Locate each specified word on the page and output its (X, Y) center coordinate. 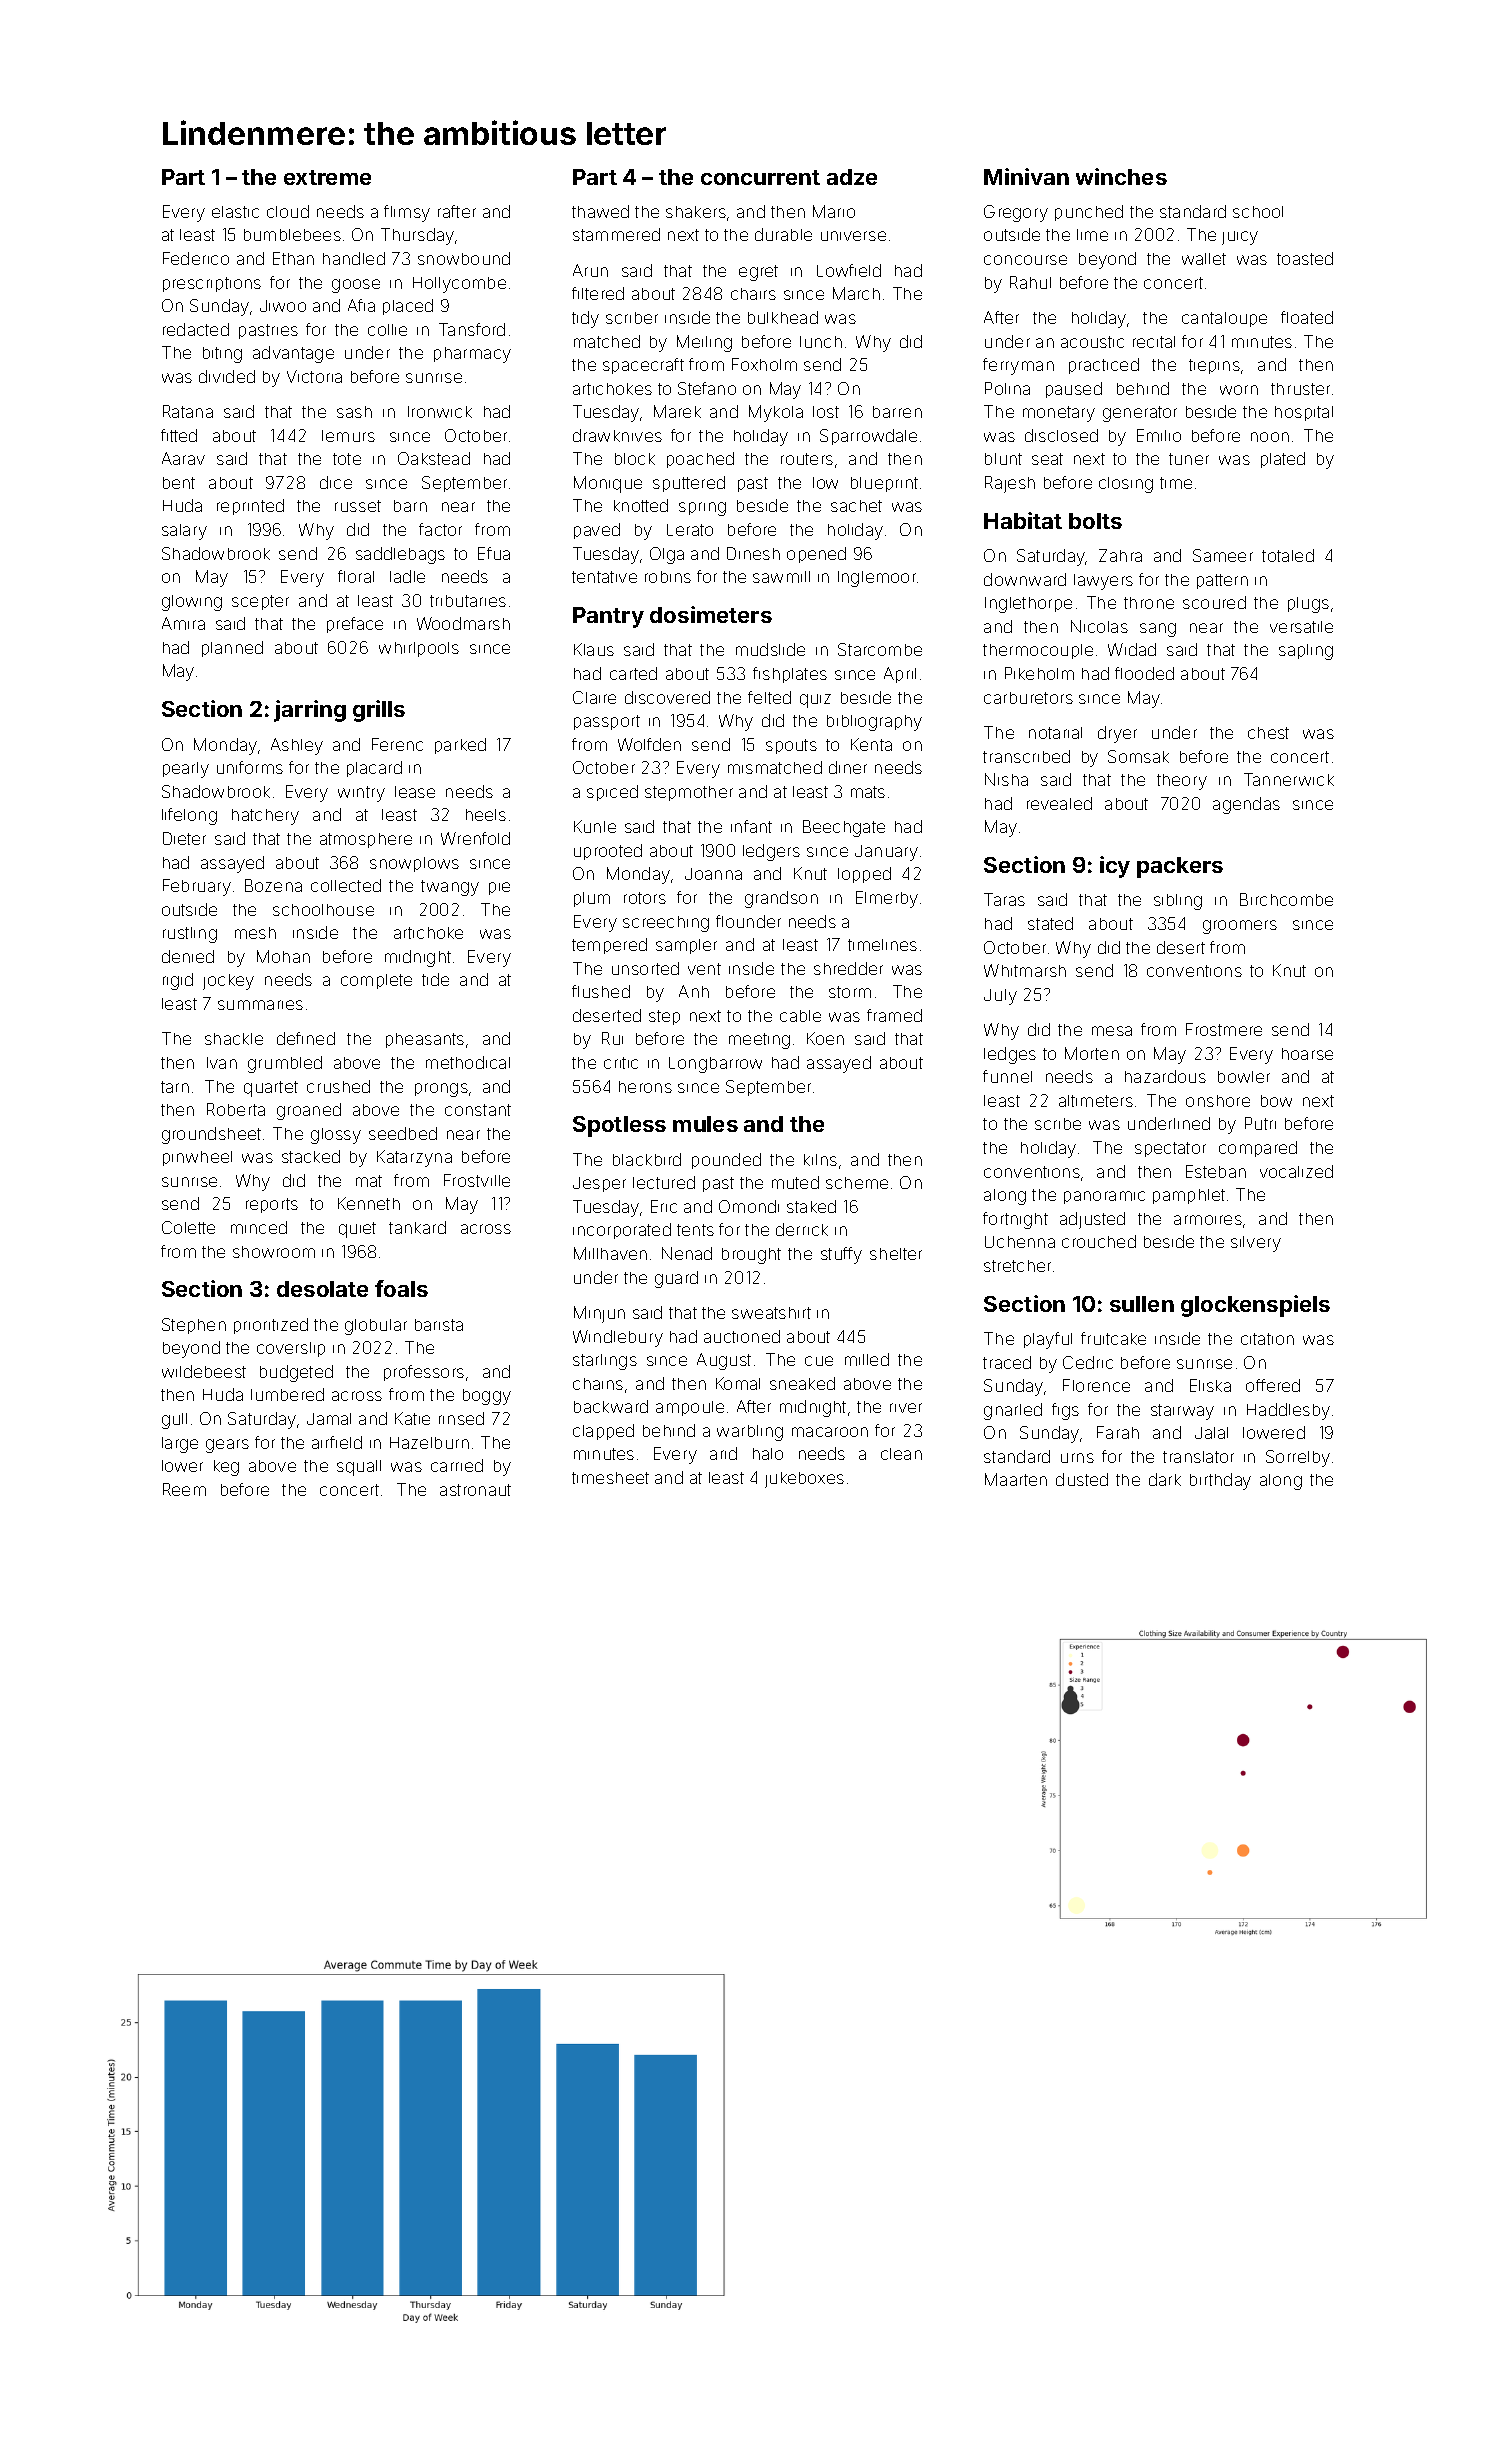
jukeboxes (804, 1480)
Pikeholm (1039, 673)
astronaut (475, 1490)
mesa (1112, 1031)
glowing (192, 603)
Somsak (1138, 756)
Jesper (599, 1184)
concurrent (760, 177)
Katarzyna (414, 1158)
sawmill (781, 577)
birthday (1220, 1481)
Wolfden (649, 744)
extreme (327, 177)
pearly (186, 770)
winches (1121, 176)
